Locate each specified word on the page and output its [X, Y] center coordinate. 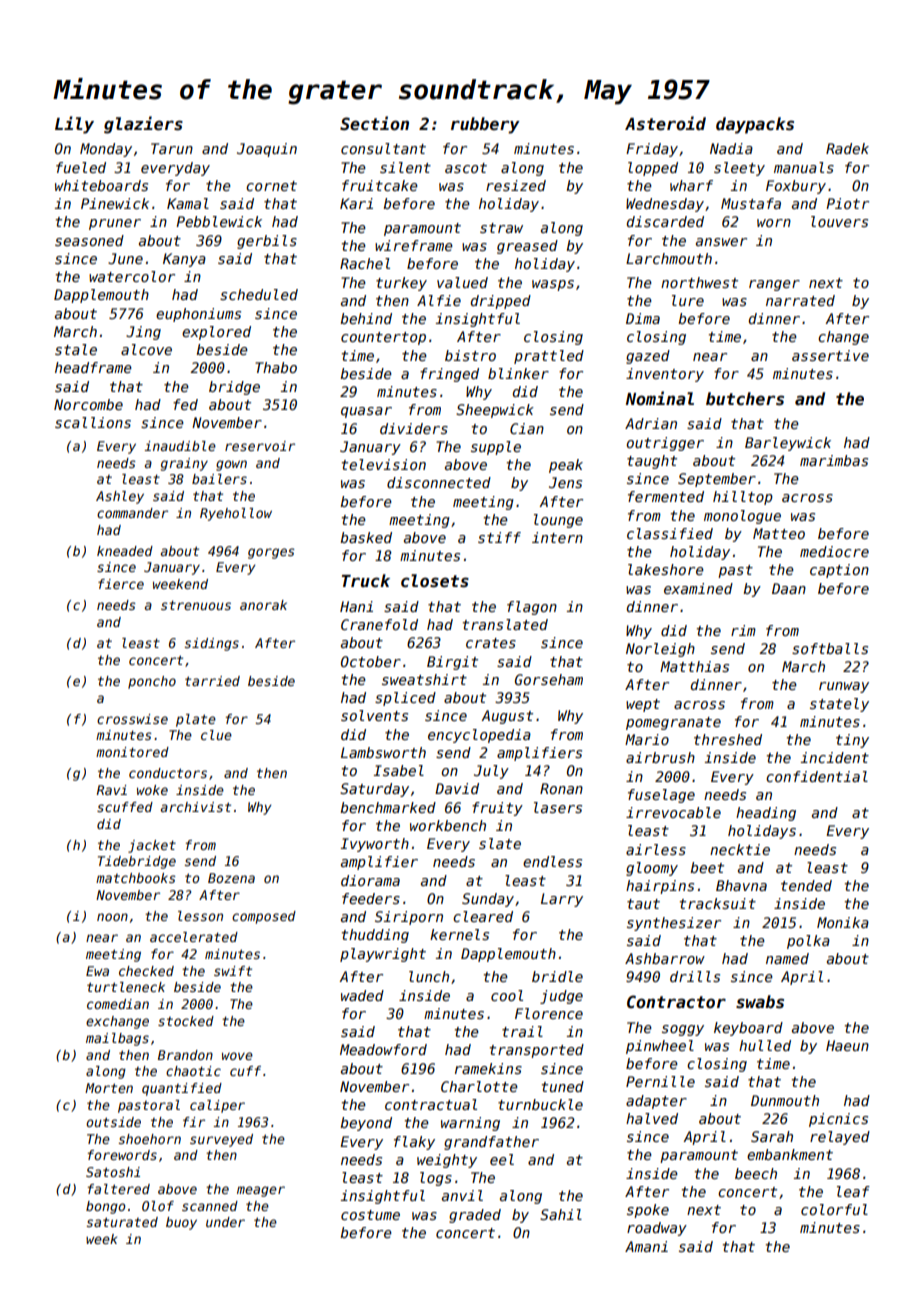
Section [374, 123]
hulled [765, 1045]
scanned [210, 1206]
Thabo [276, 367]
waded [362, 995]
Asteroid [665, 123]
